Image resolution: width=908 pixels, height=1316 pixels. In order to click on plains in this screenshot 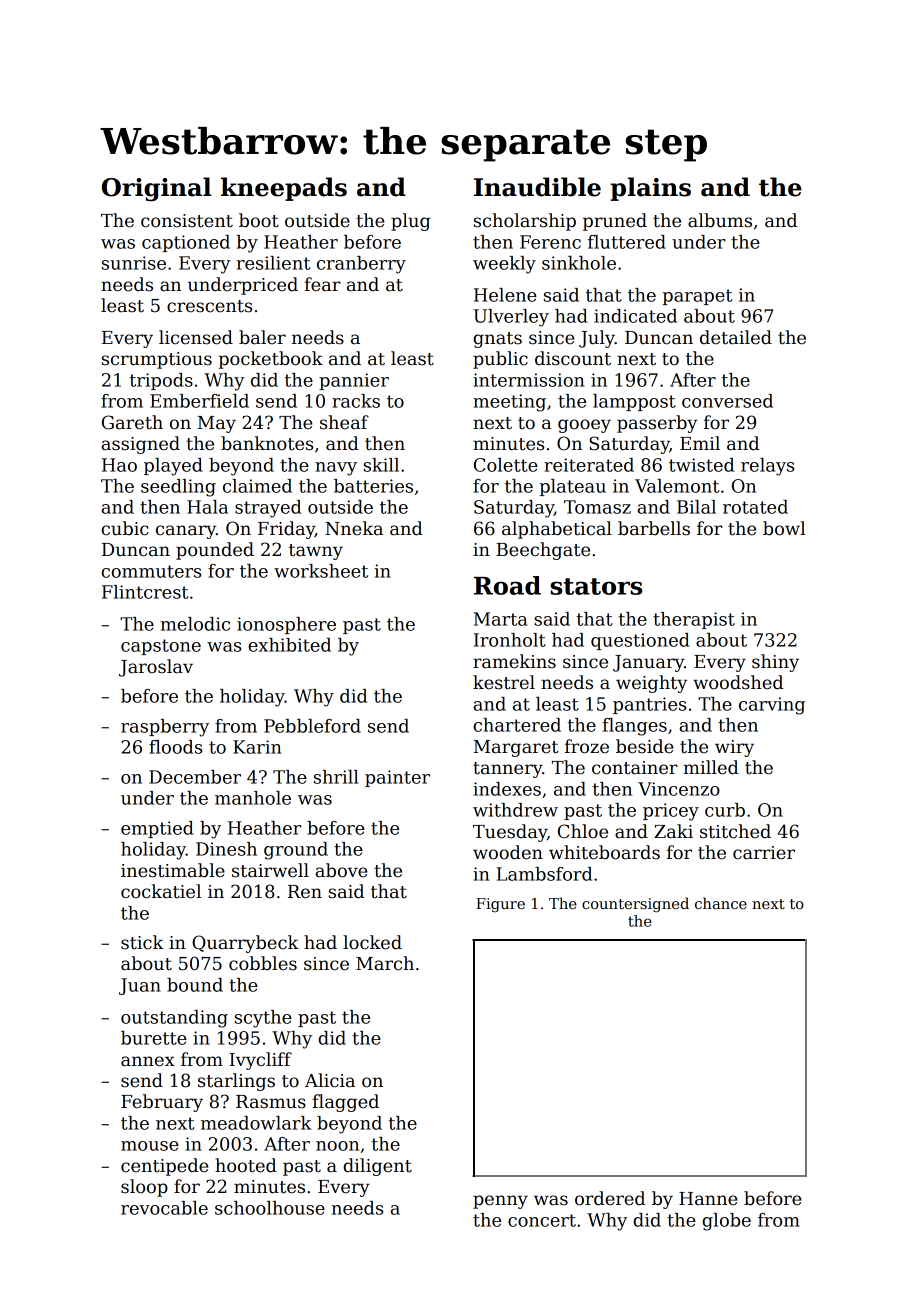, I will do `click(650, 189)`.
